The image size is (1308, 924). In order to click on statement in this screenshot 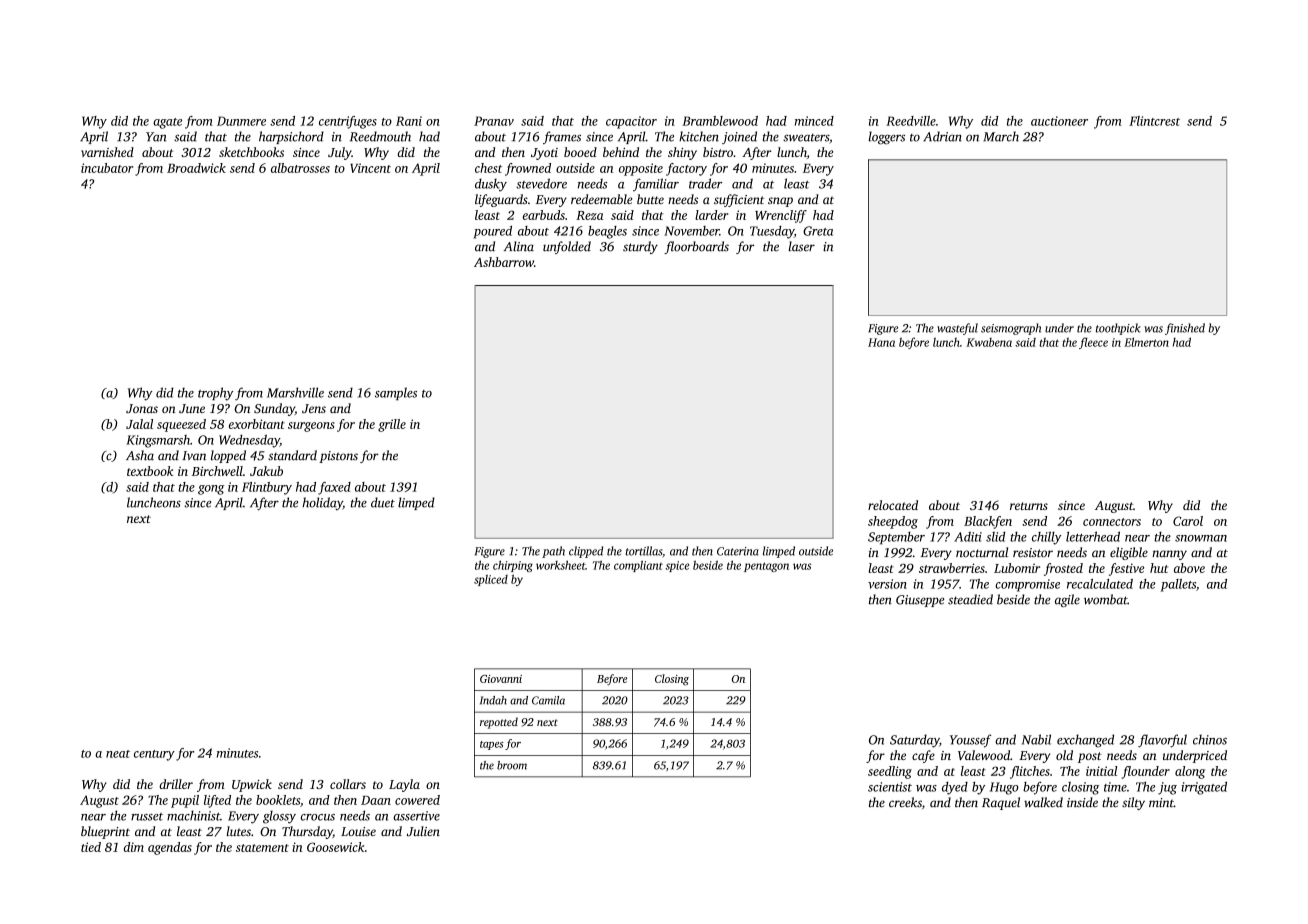, I will do `click(262, 848)`.
